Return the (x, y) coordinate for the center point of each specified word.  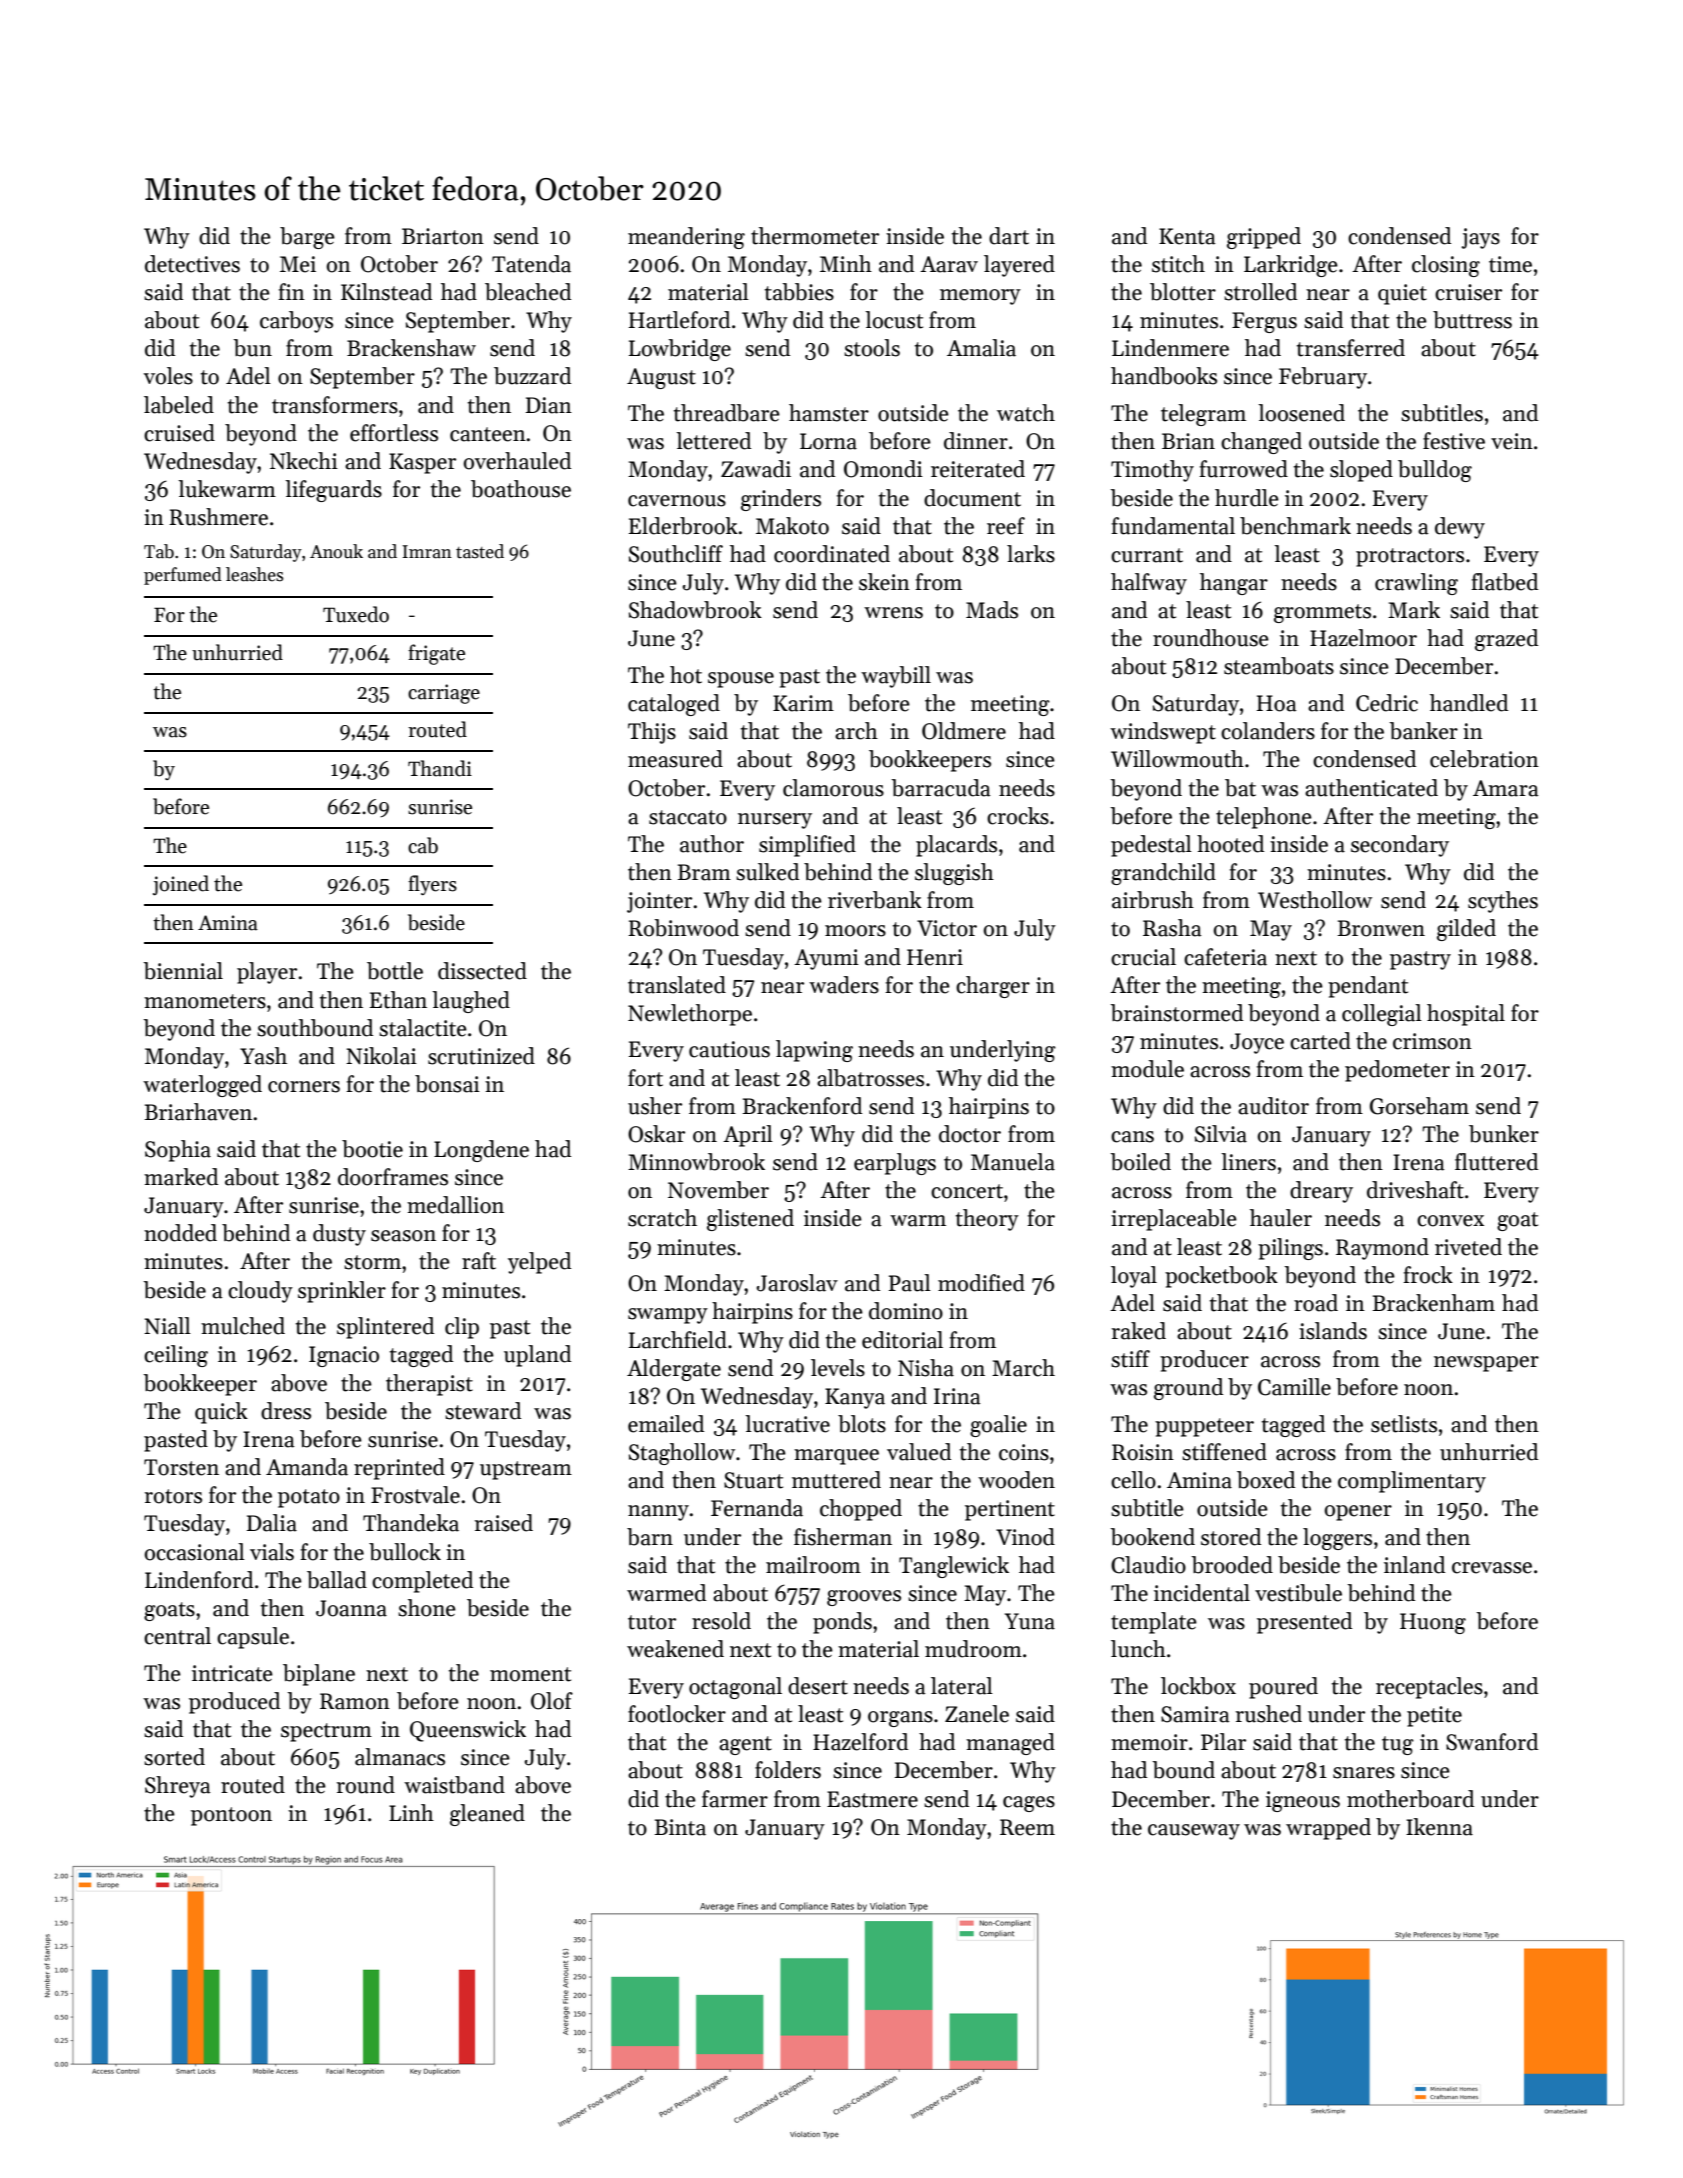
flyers (432, 885)
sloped (1361, 471)
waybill (896, 677)
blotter (1183, 292)
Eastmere (872, 1799)
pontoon (231, 1816)
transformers (335, 405)
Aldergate (674, 1370)
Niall (167, 1326)
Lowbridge (680, 350)
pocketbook (1221, 1277)
